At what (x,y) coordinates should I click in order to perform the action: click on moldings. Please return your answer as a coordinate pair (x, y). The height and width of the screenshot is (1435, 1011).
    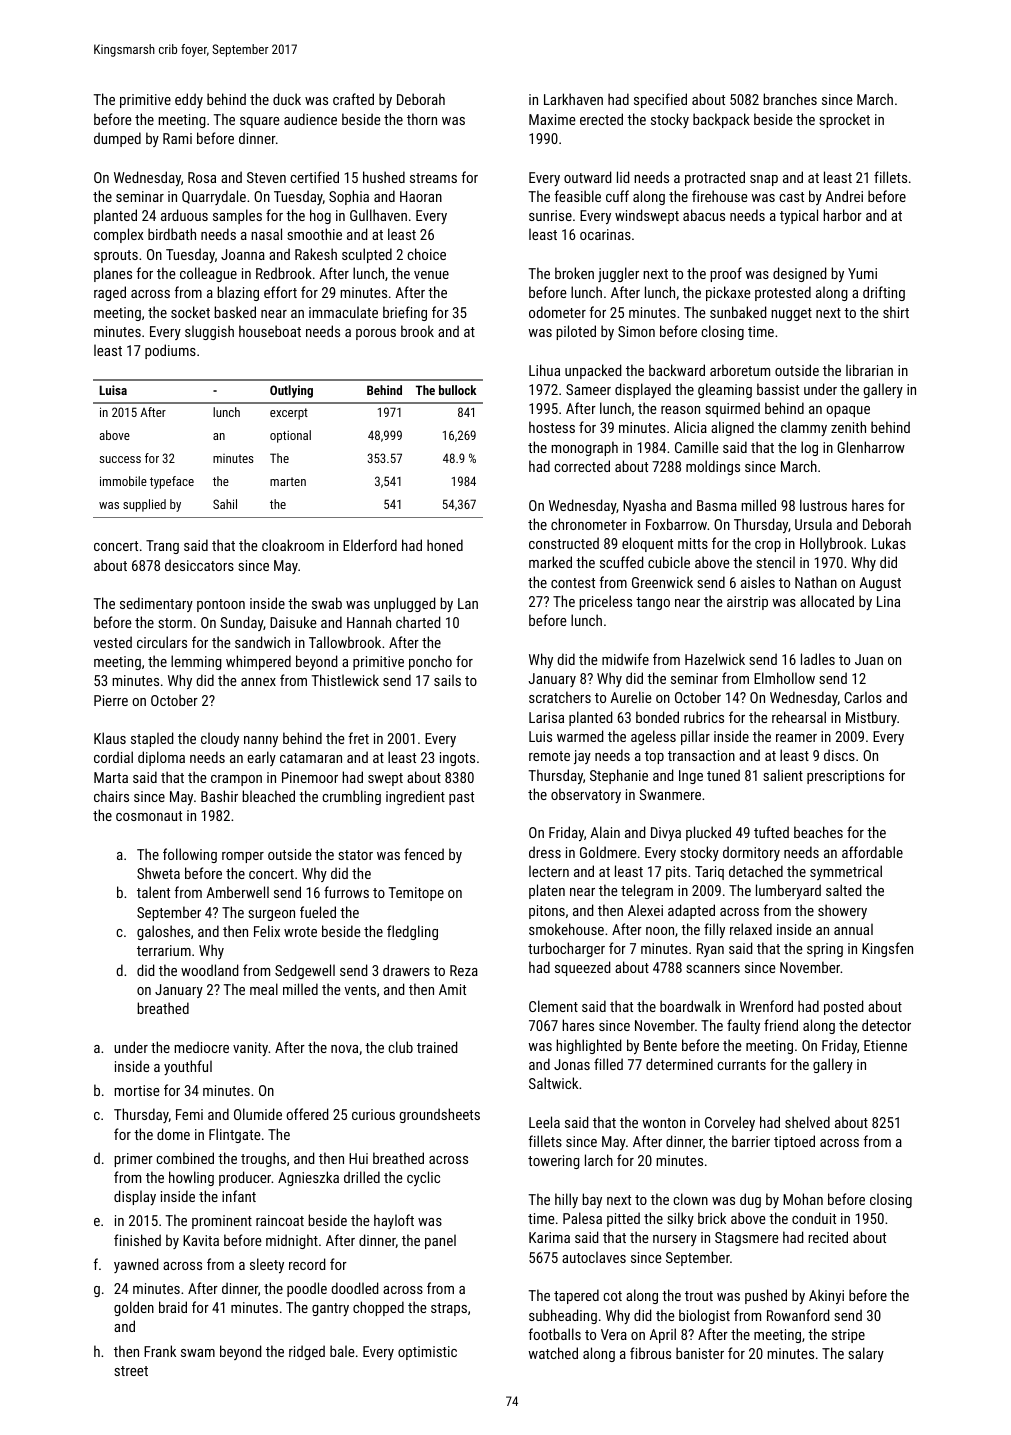
    Looking at the image, I should click on (713, 467).
